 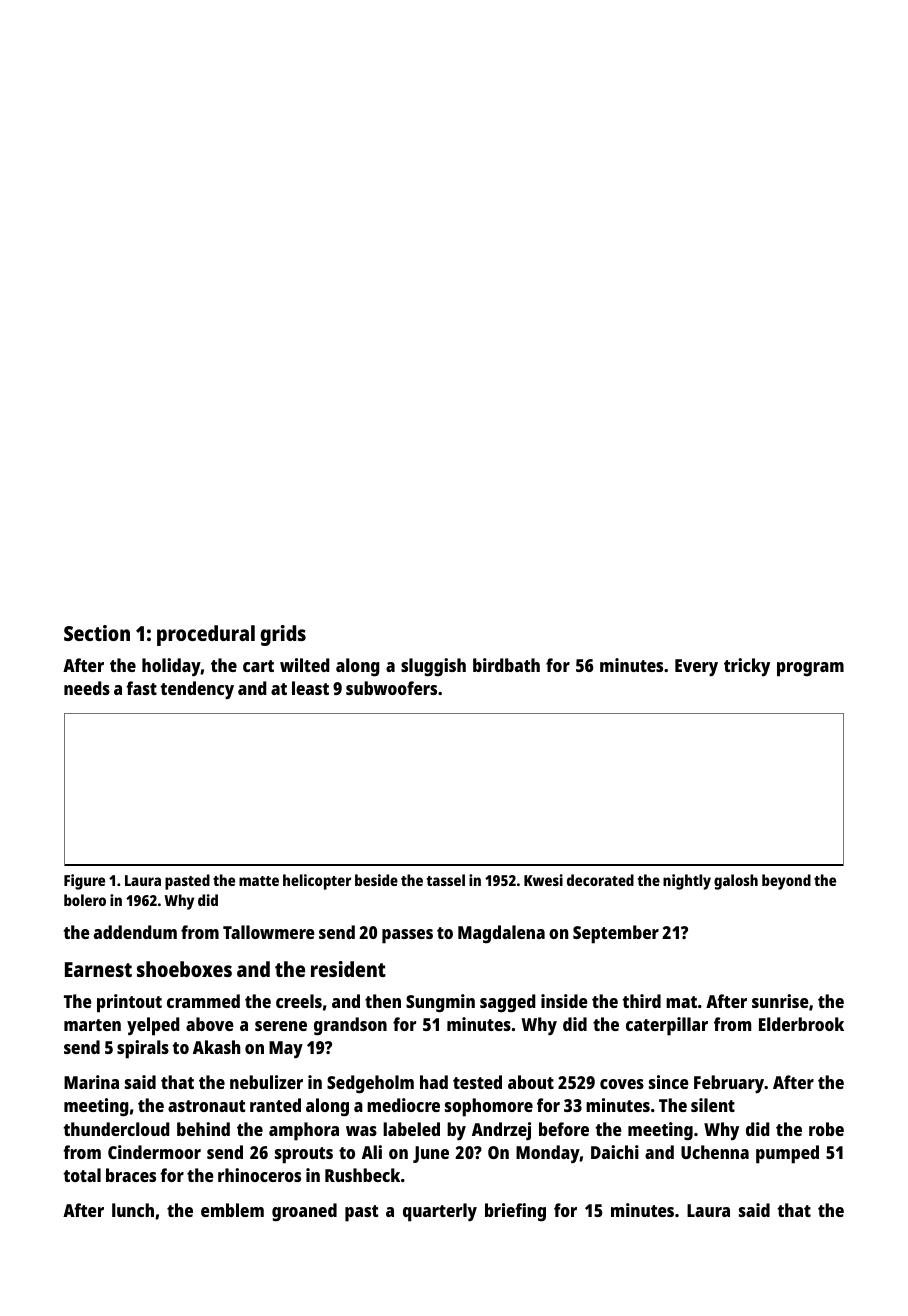 What do you see at coordinates (391, 688) in the page?
I see `subwoofers` at bounding box center [391, 688].
